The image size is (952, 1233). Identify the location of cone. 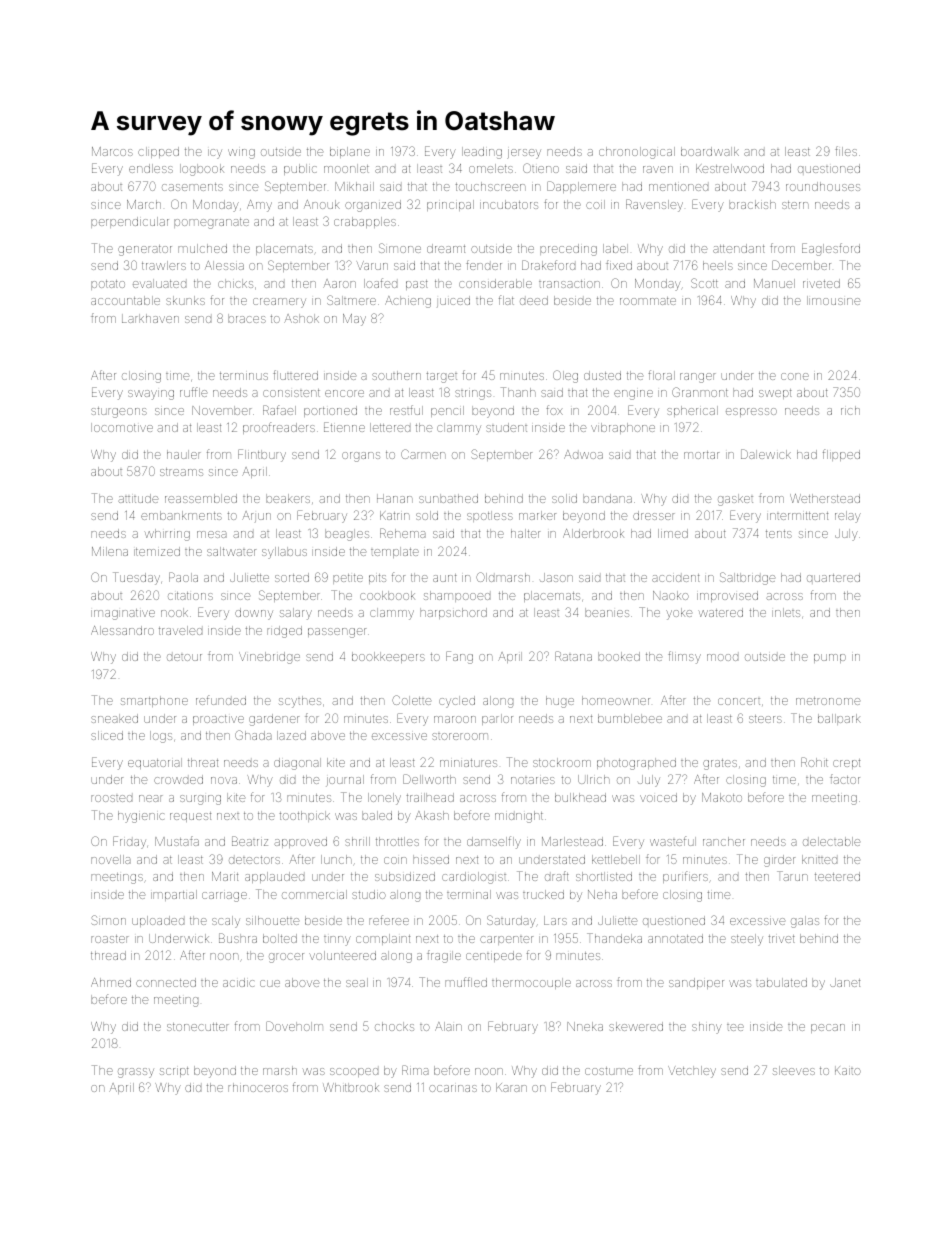
(795, 376).
